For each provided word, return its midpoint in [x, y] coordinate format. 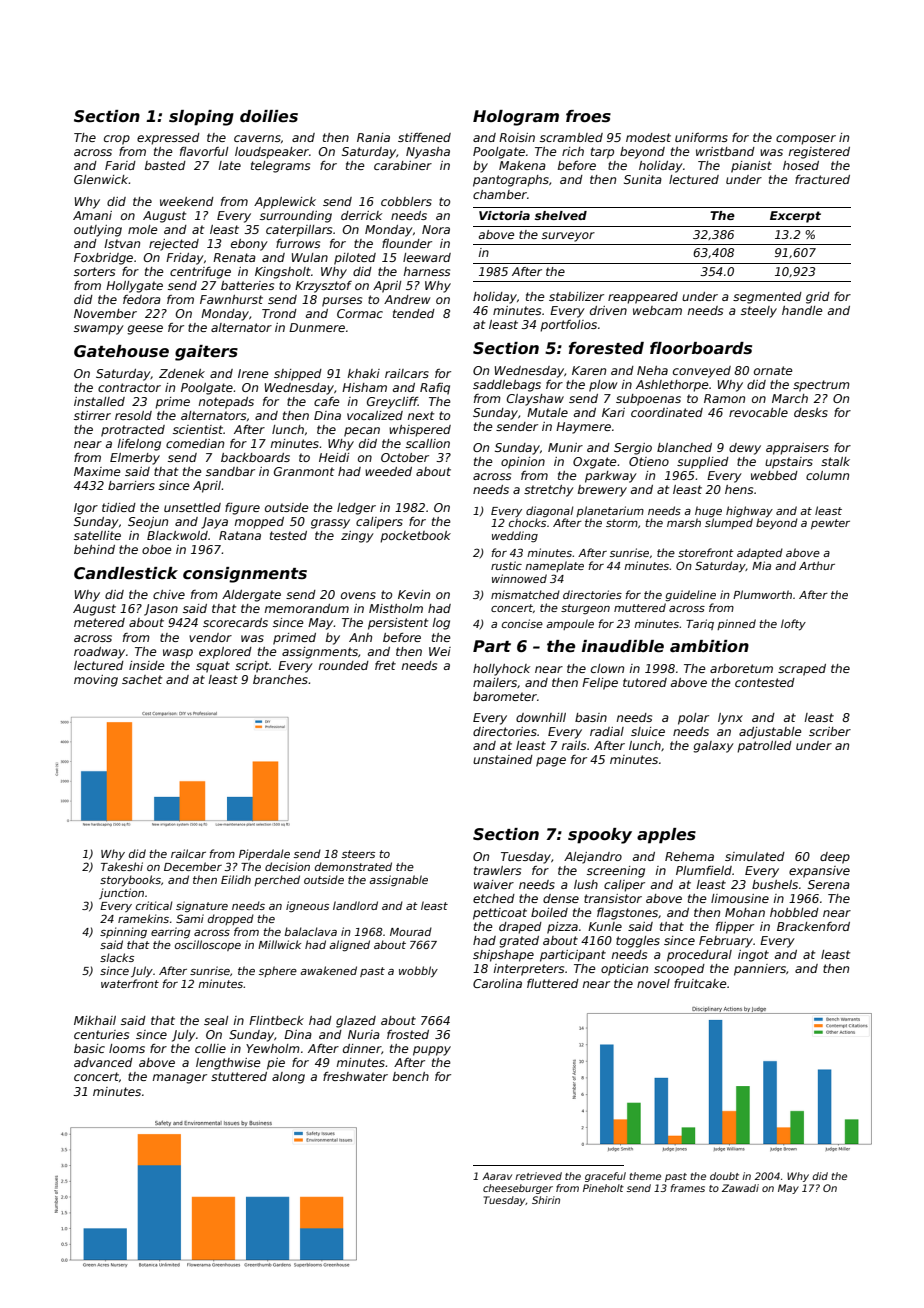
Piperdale [264, 854]
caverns [257, 138]
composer [806, 140]
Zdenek [182, 373]
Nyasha [428, 153]
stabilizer [576, 296]
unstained [503, 759]
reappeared [643, 298]
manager [180, 1079]
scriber [830, 731]
